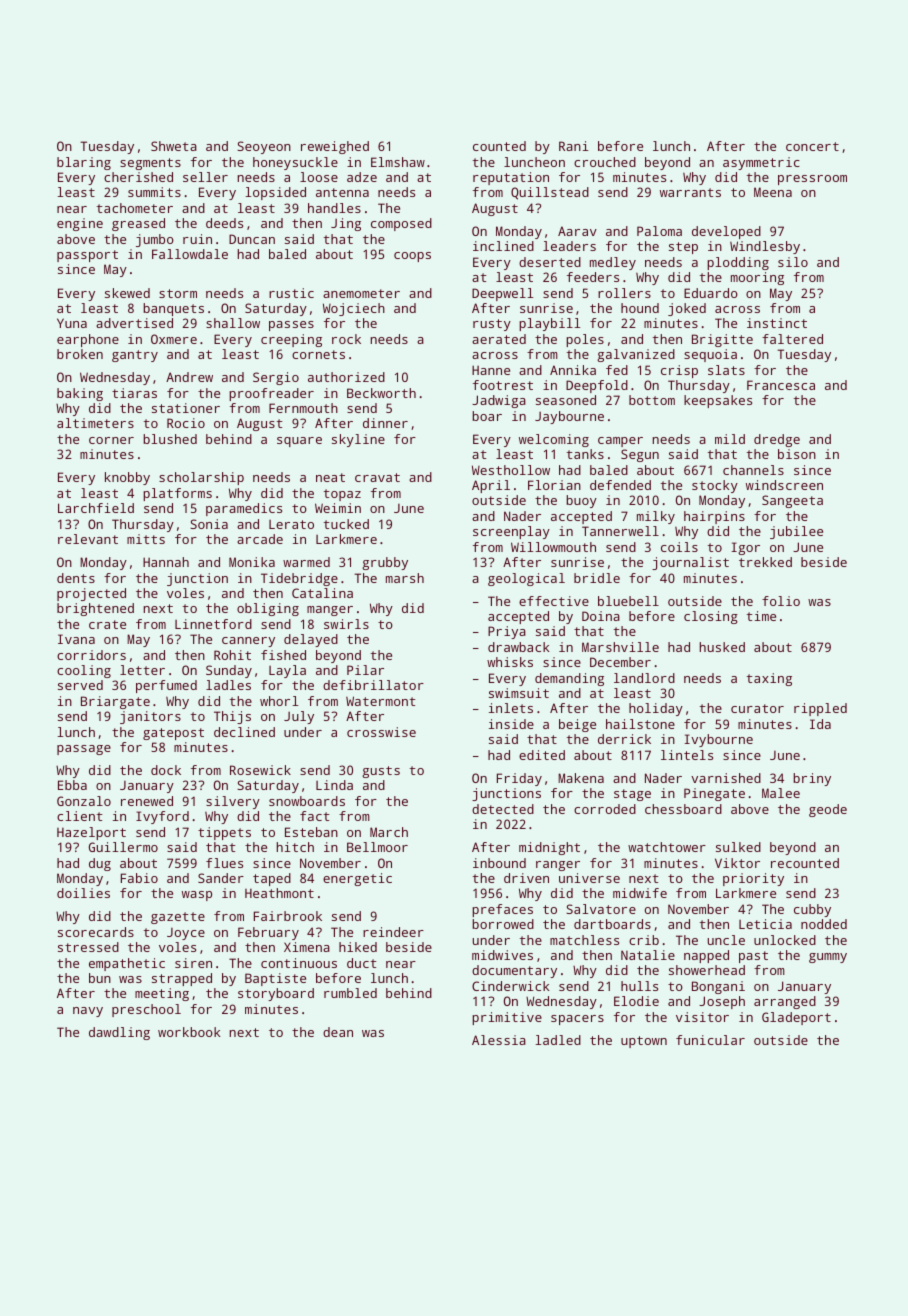 The height and width of the document is (1316, 908). What do you see at coordinates (554, 485) in the document?
I see `Florian` at bounding box center [554, 485].
